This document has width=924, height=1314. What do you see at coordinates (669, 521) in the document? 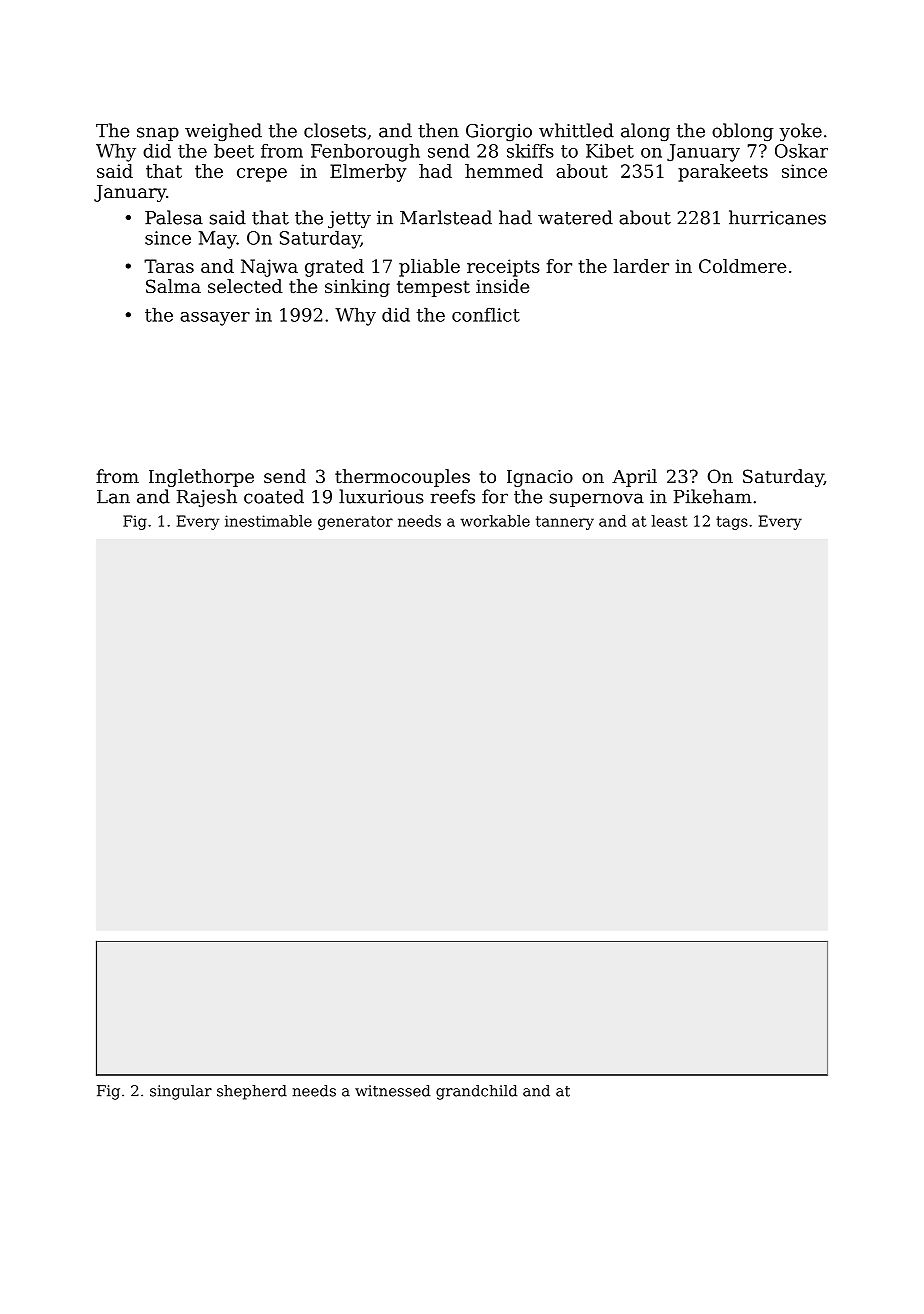
I see `least` at bounding box center [669, 521].
